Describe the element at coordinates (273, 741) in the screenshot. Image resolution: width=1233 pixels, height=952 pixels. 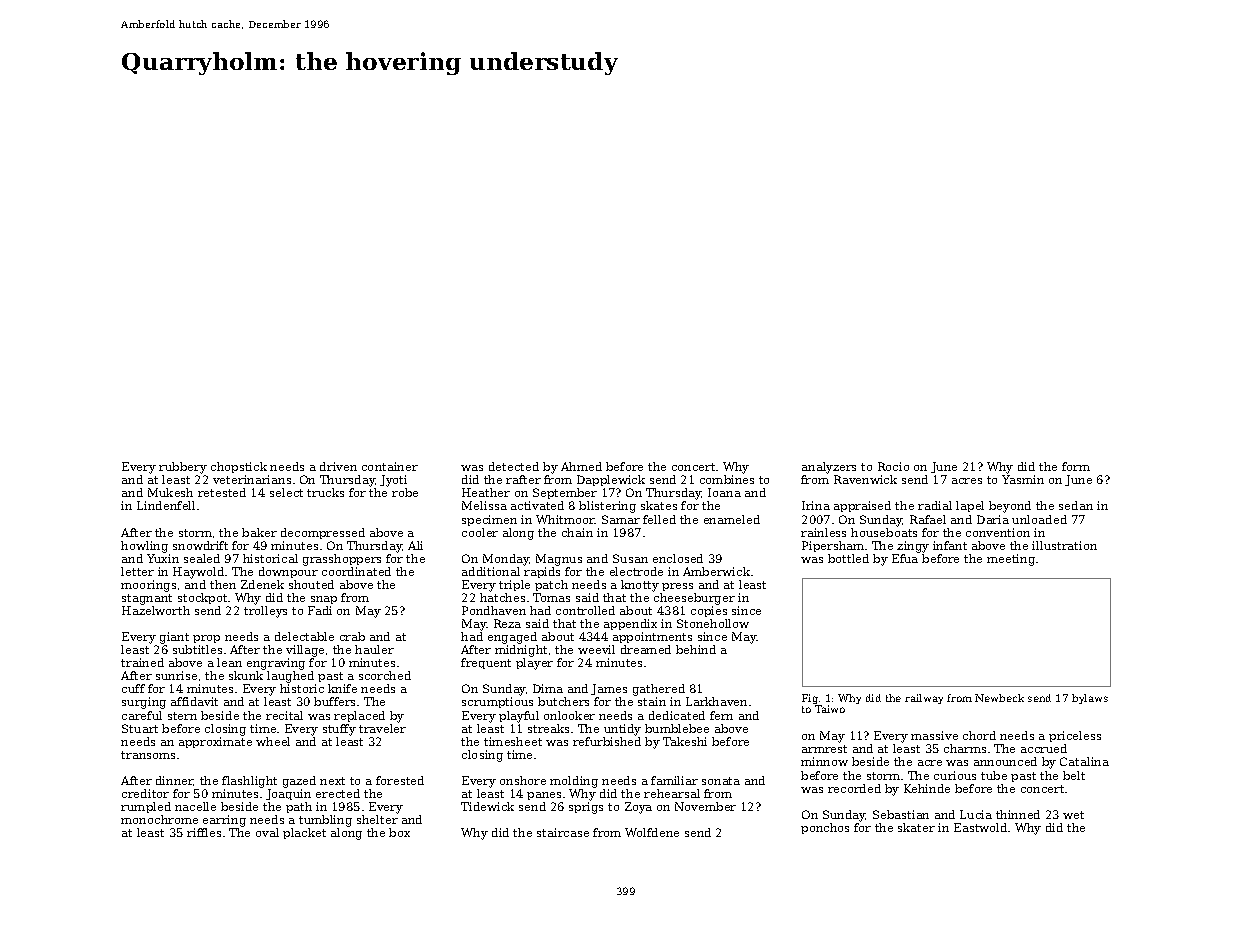
I see `wheel` at that location.
